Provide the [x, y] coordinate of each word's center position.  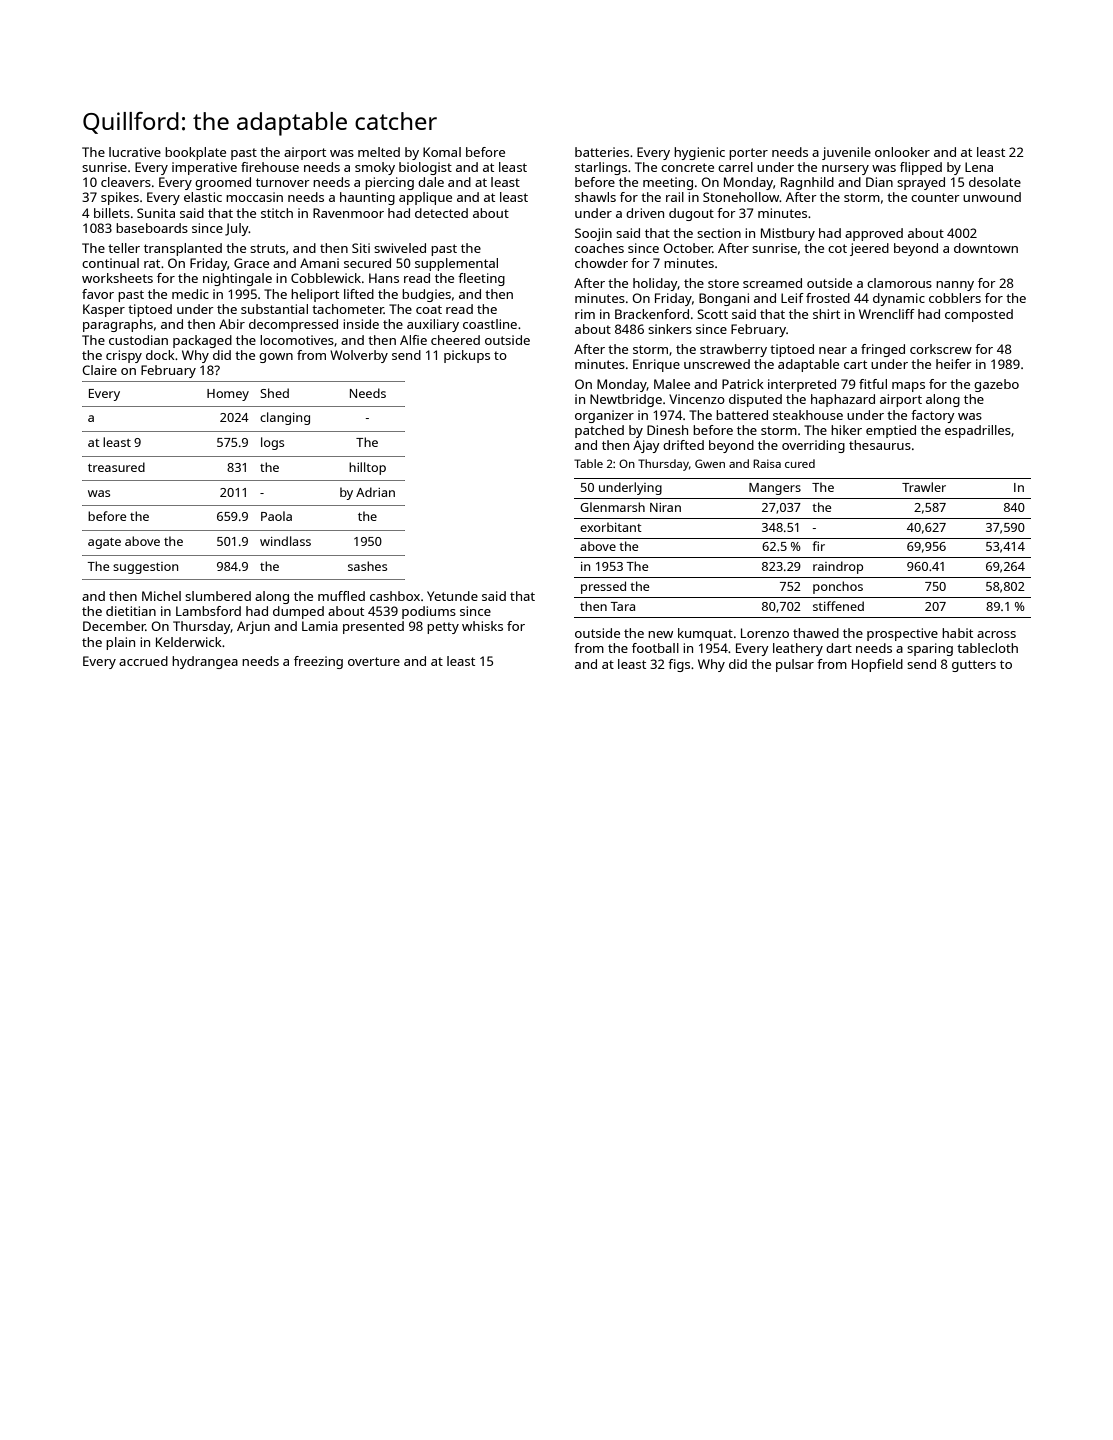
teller [124, 248]
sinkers [670, 329]
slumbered [218, 596]
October [688, 248]
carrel [735, 167]
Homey [228, 395]
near [833, 350]
